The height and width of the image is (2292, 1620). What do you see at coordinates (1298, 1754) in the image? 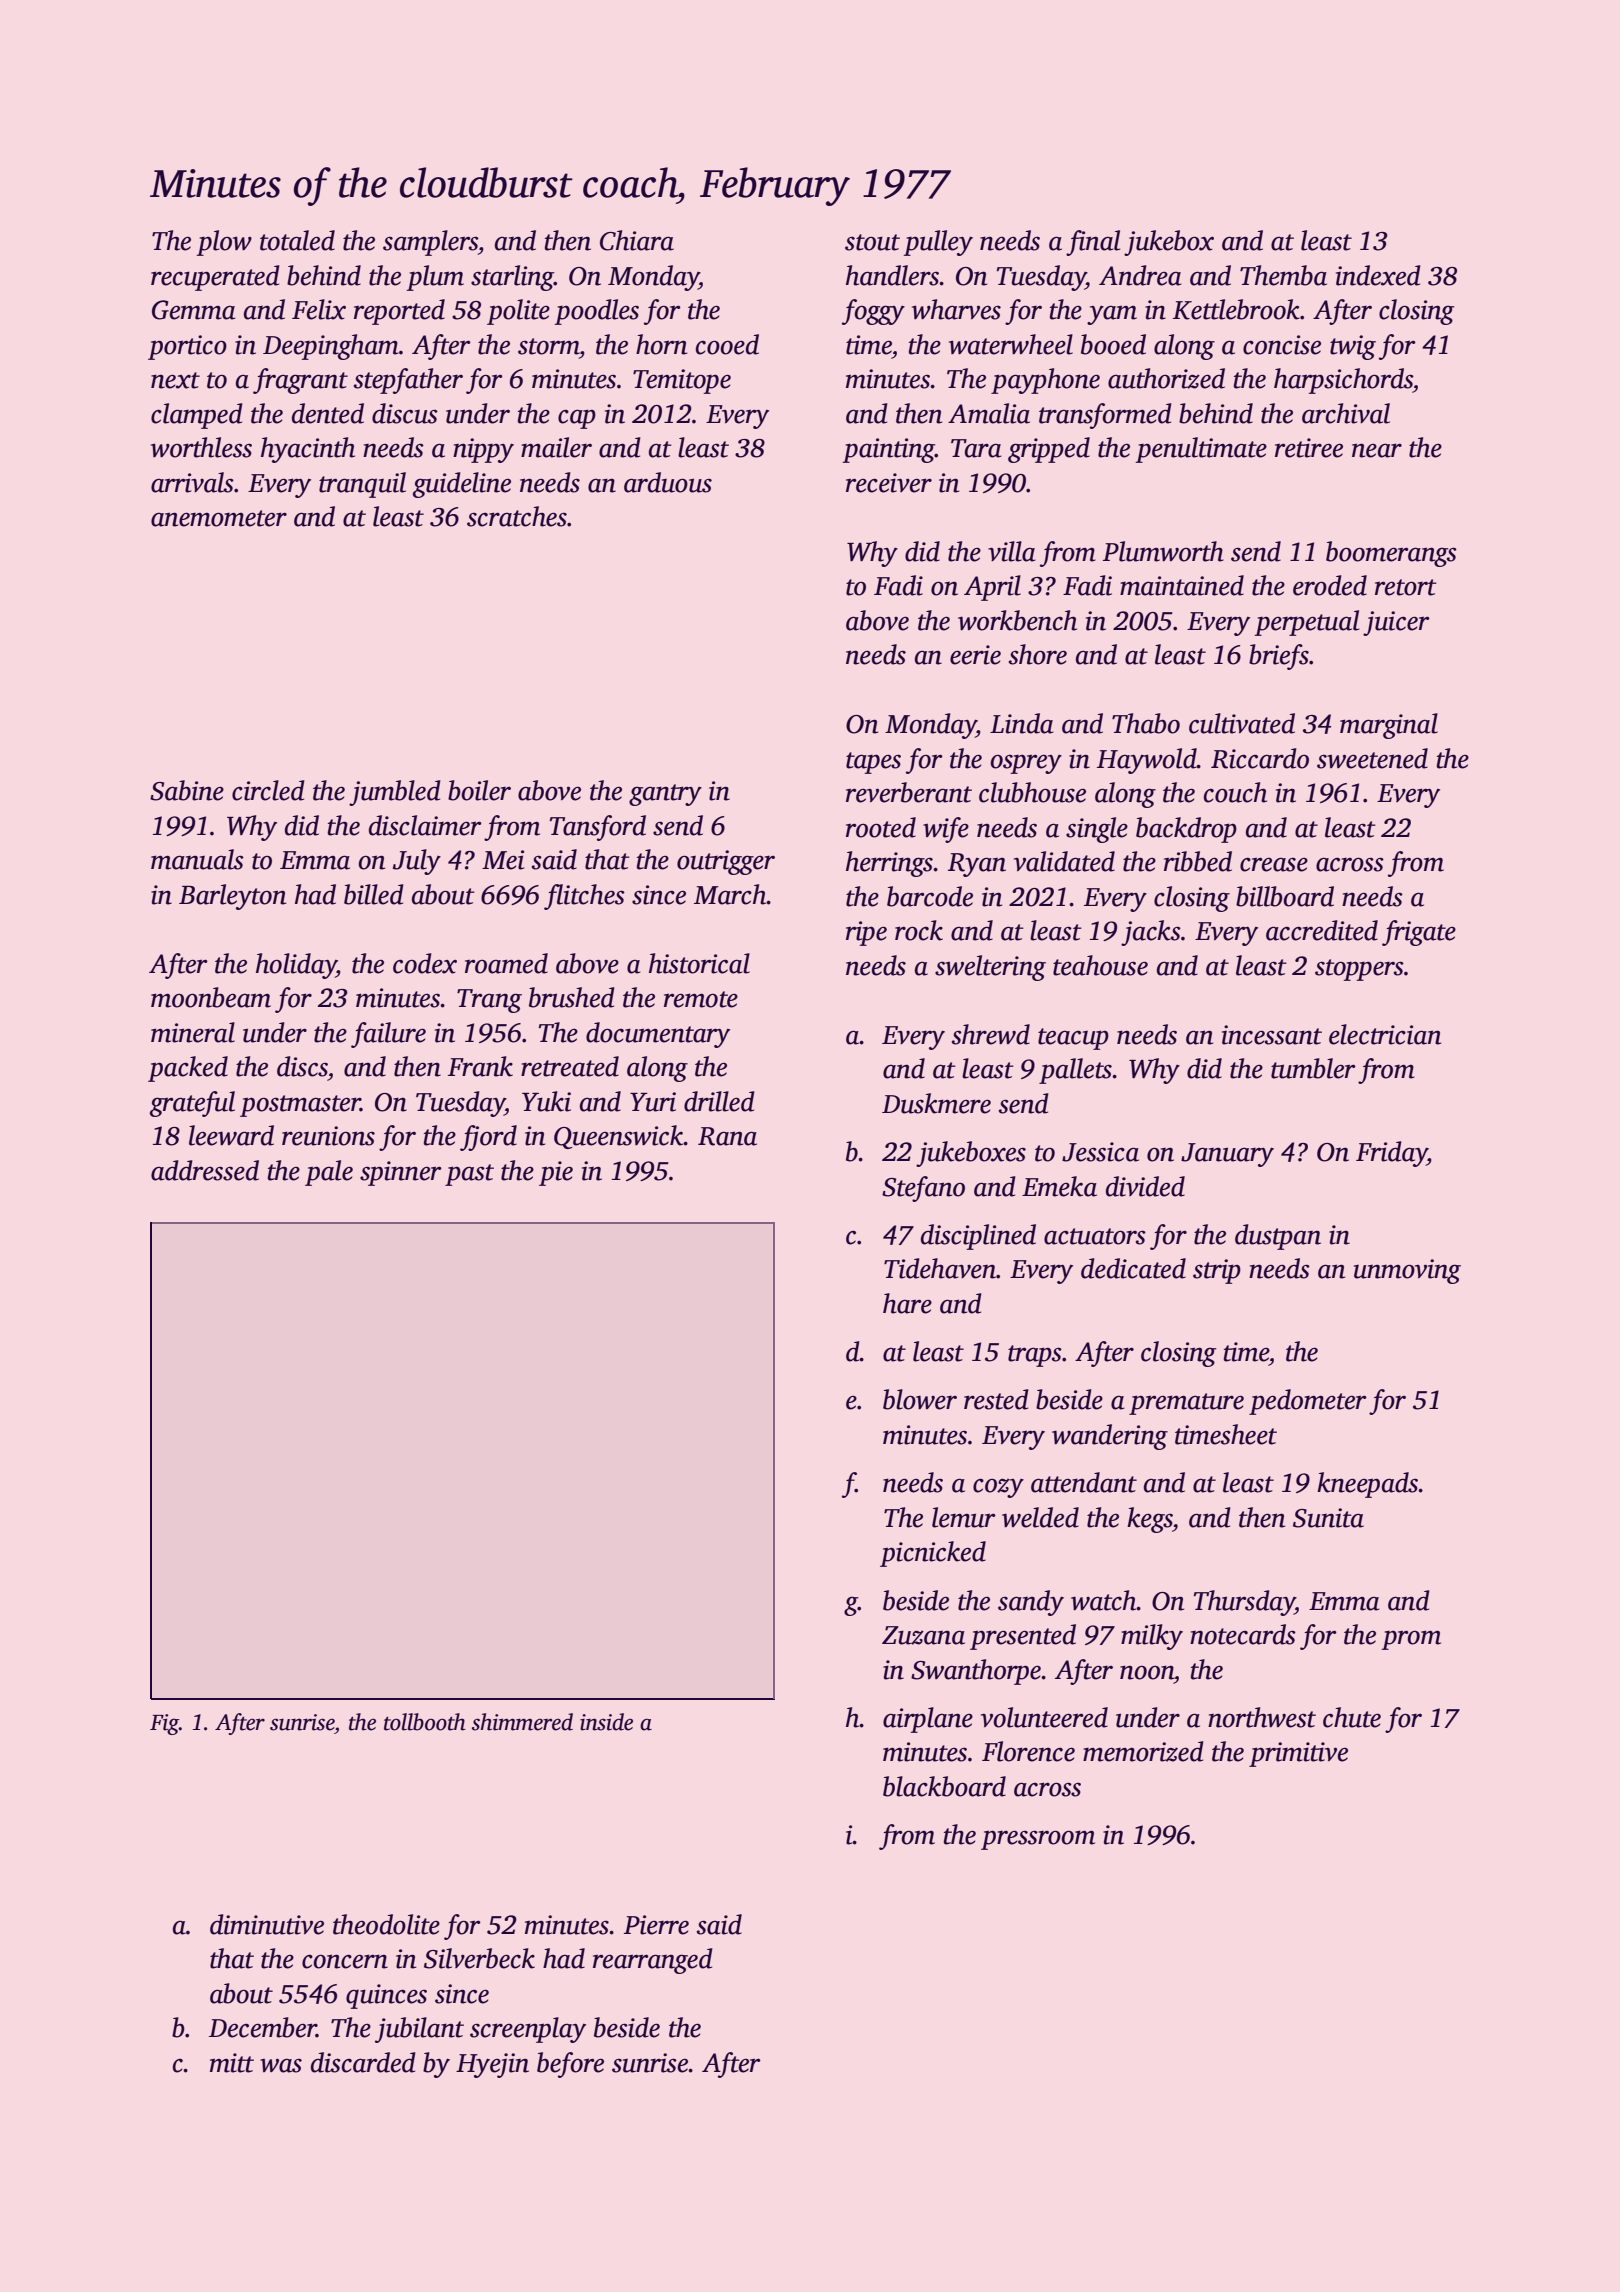
I see `primitive` at bounding box center [1298, 1754].
